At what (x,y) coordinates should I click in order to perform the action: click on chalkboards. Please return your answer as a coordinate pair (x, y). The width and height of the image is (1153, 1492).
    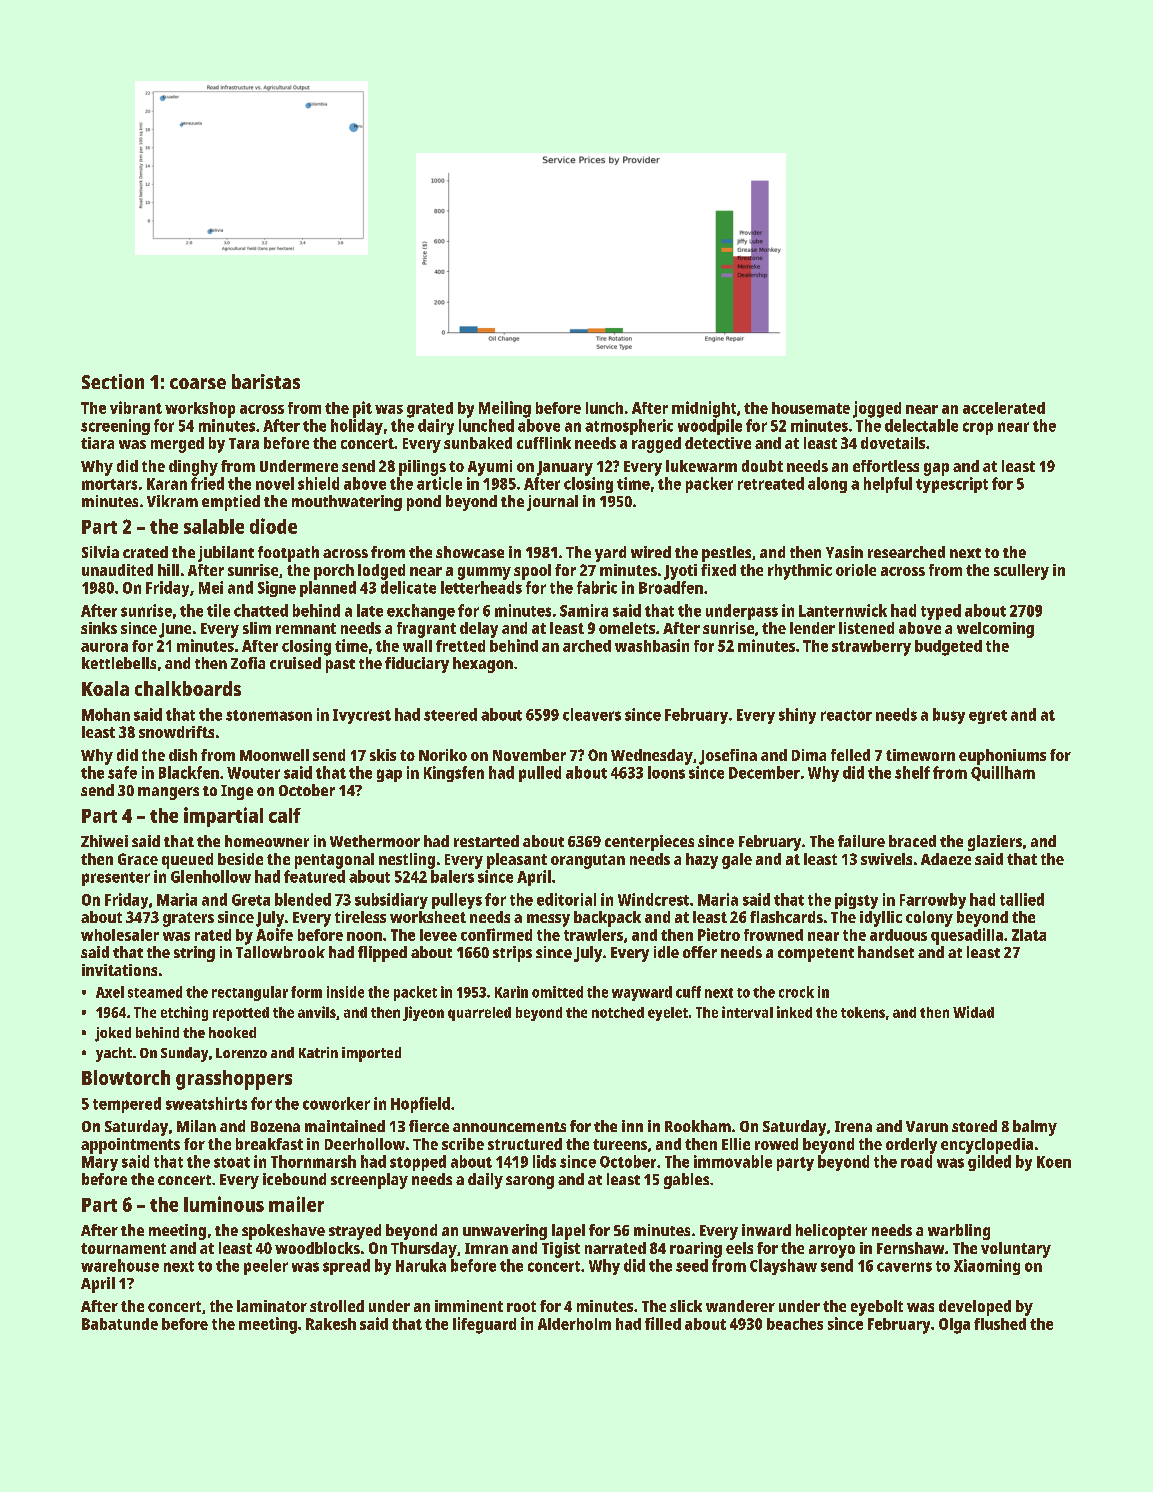
    Looking at the image, I should click on (188, 688).
